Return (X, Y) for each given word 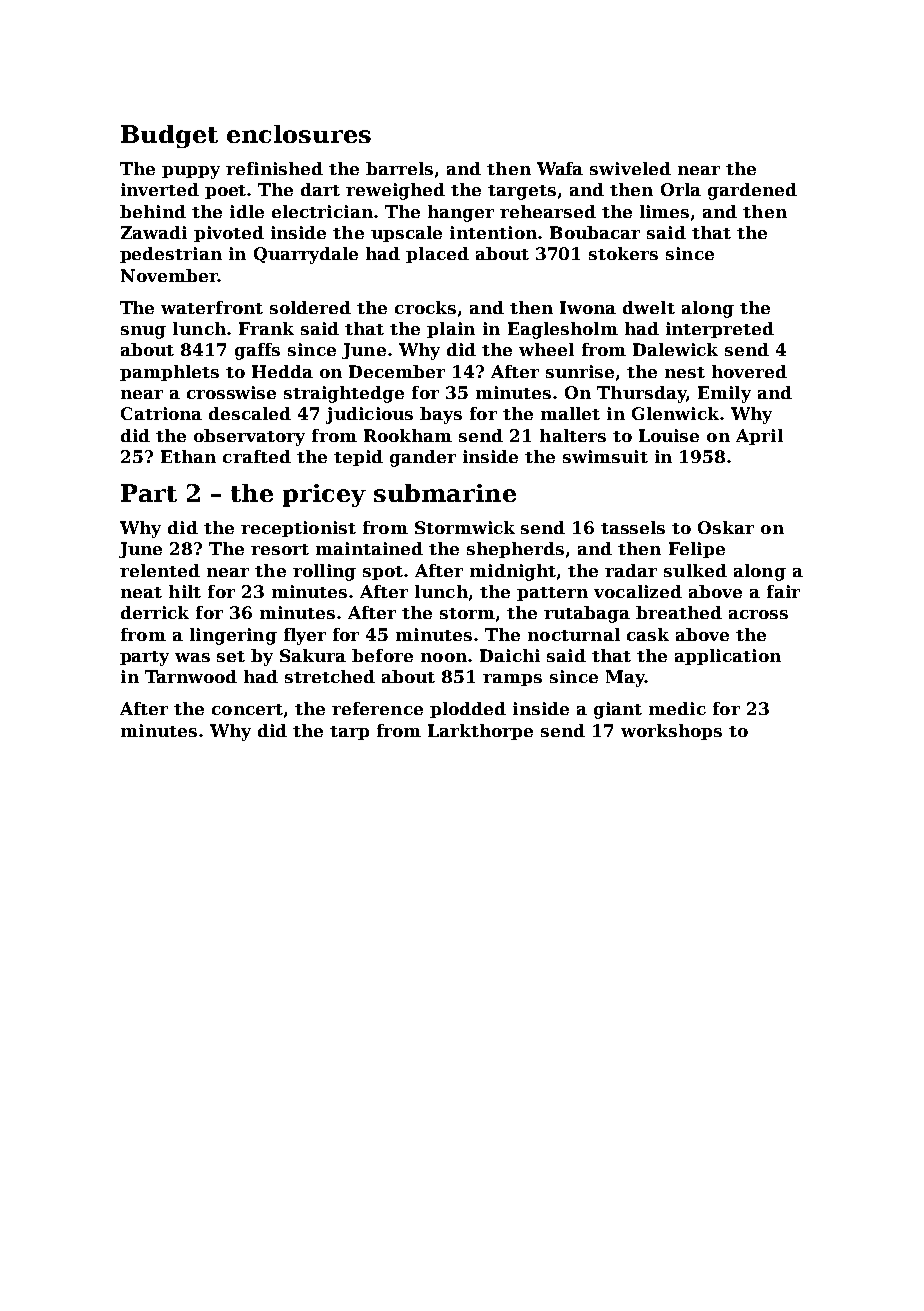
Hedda (282, 371)
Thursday (641, 394)
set (231, 656)
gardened (752, 191)
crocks (425, 307)
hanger (461, 213)
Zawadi (154, 232)
